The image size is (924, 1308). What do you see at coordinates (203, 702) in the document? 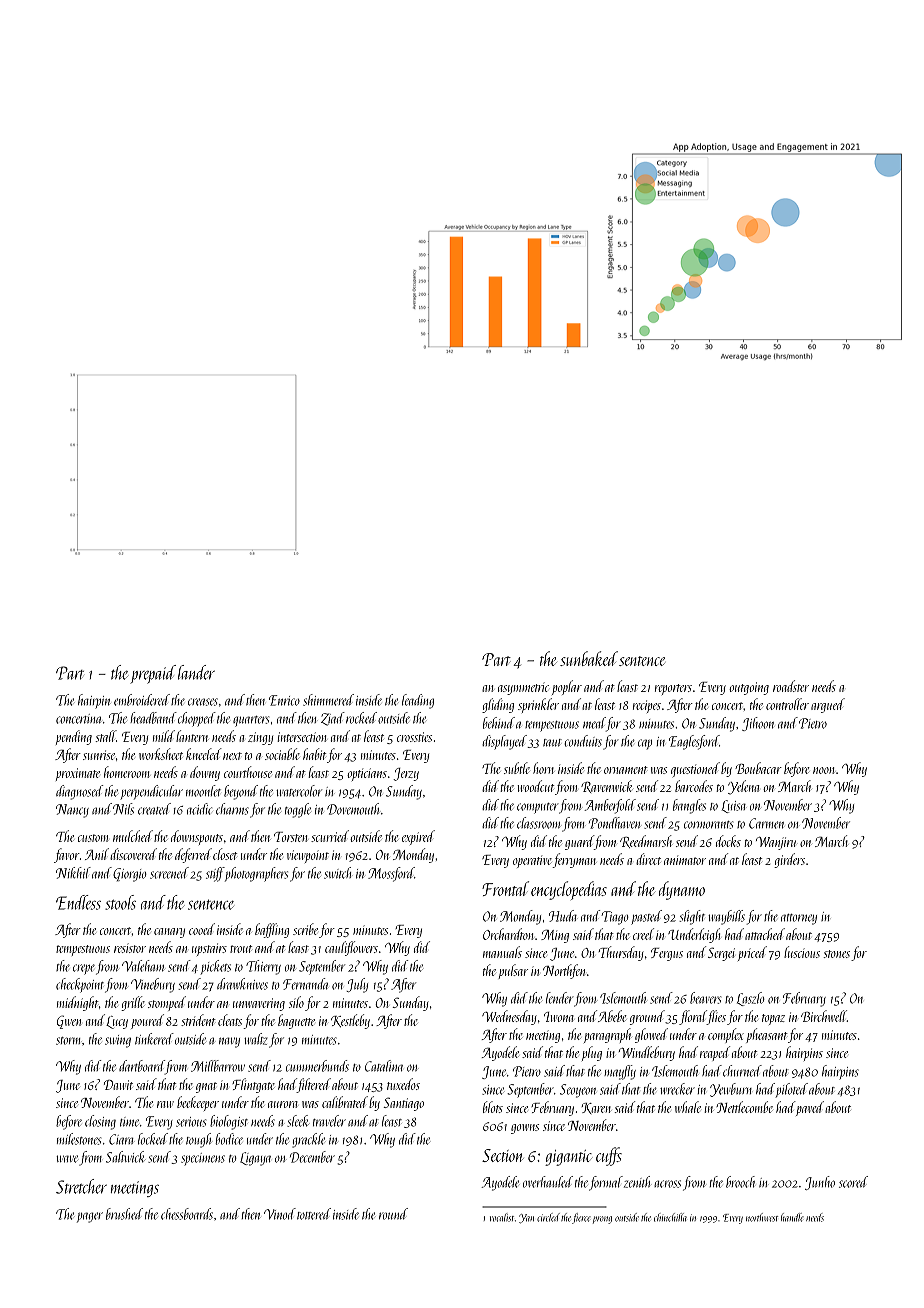
I see `creases` at bounding box center [203, 702].
